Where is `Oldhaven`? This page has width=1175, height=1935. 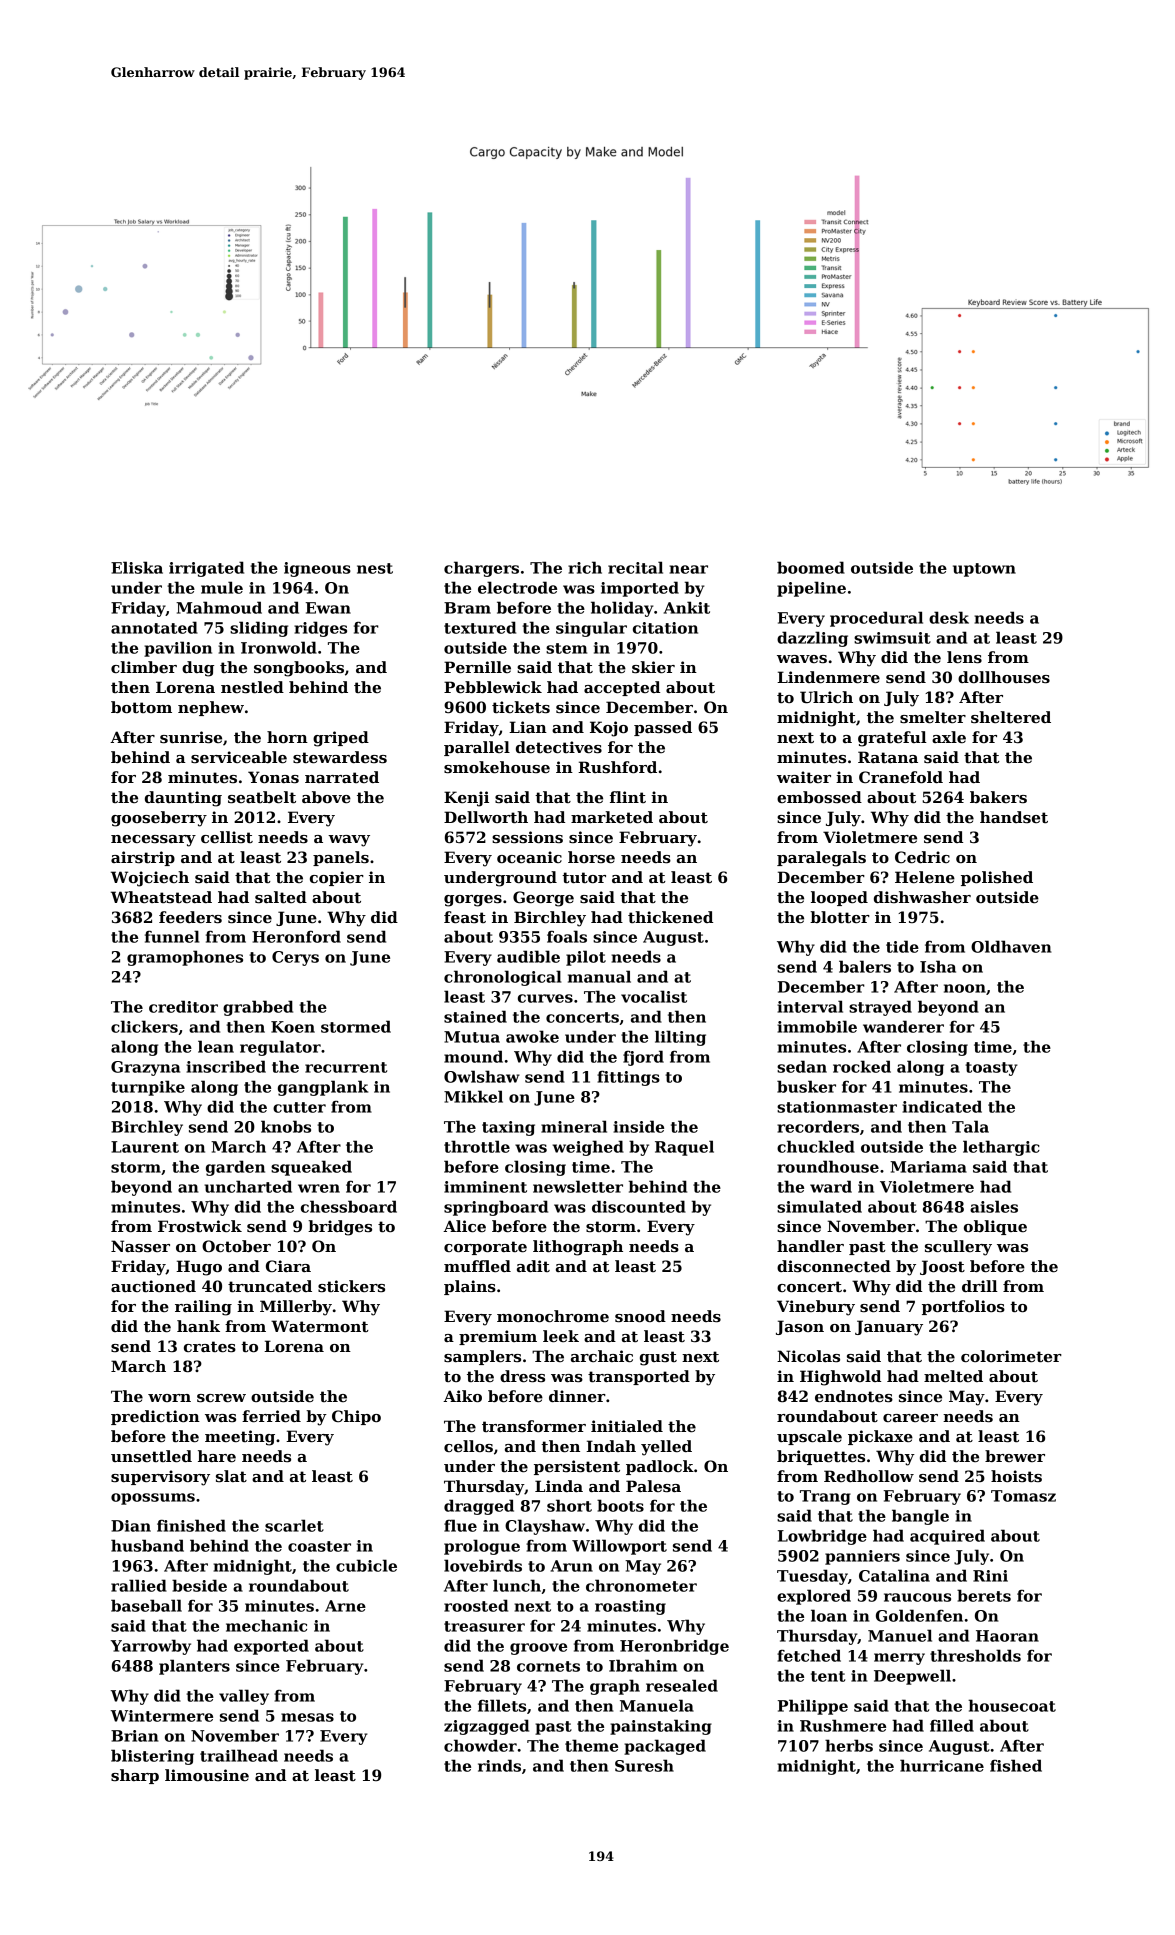
Oldhaven is located at coordinates (1011, 946).
